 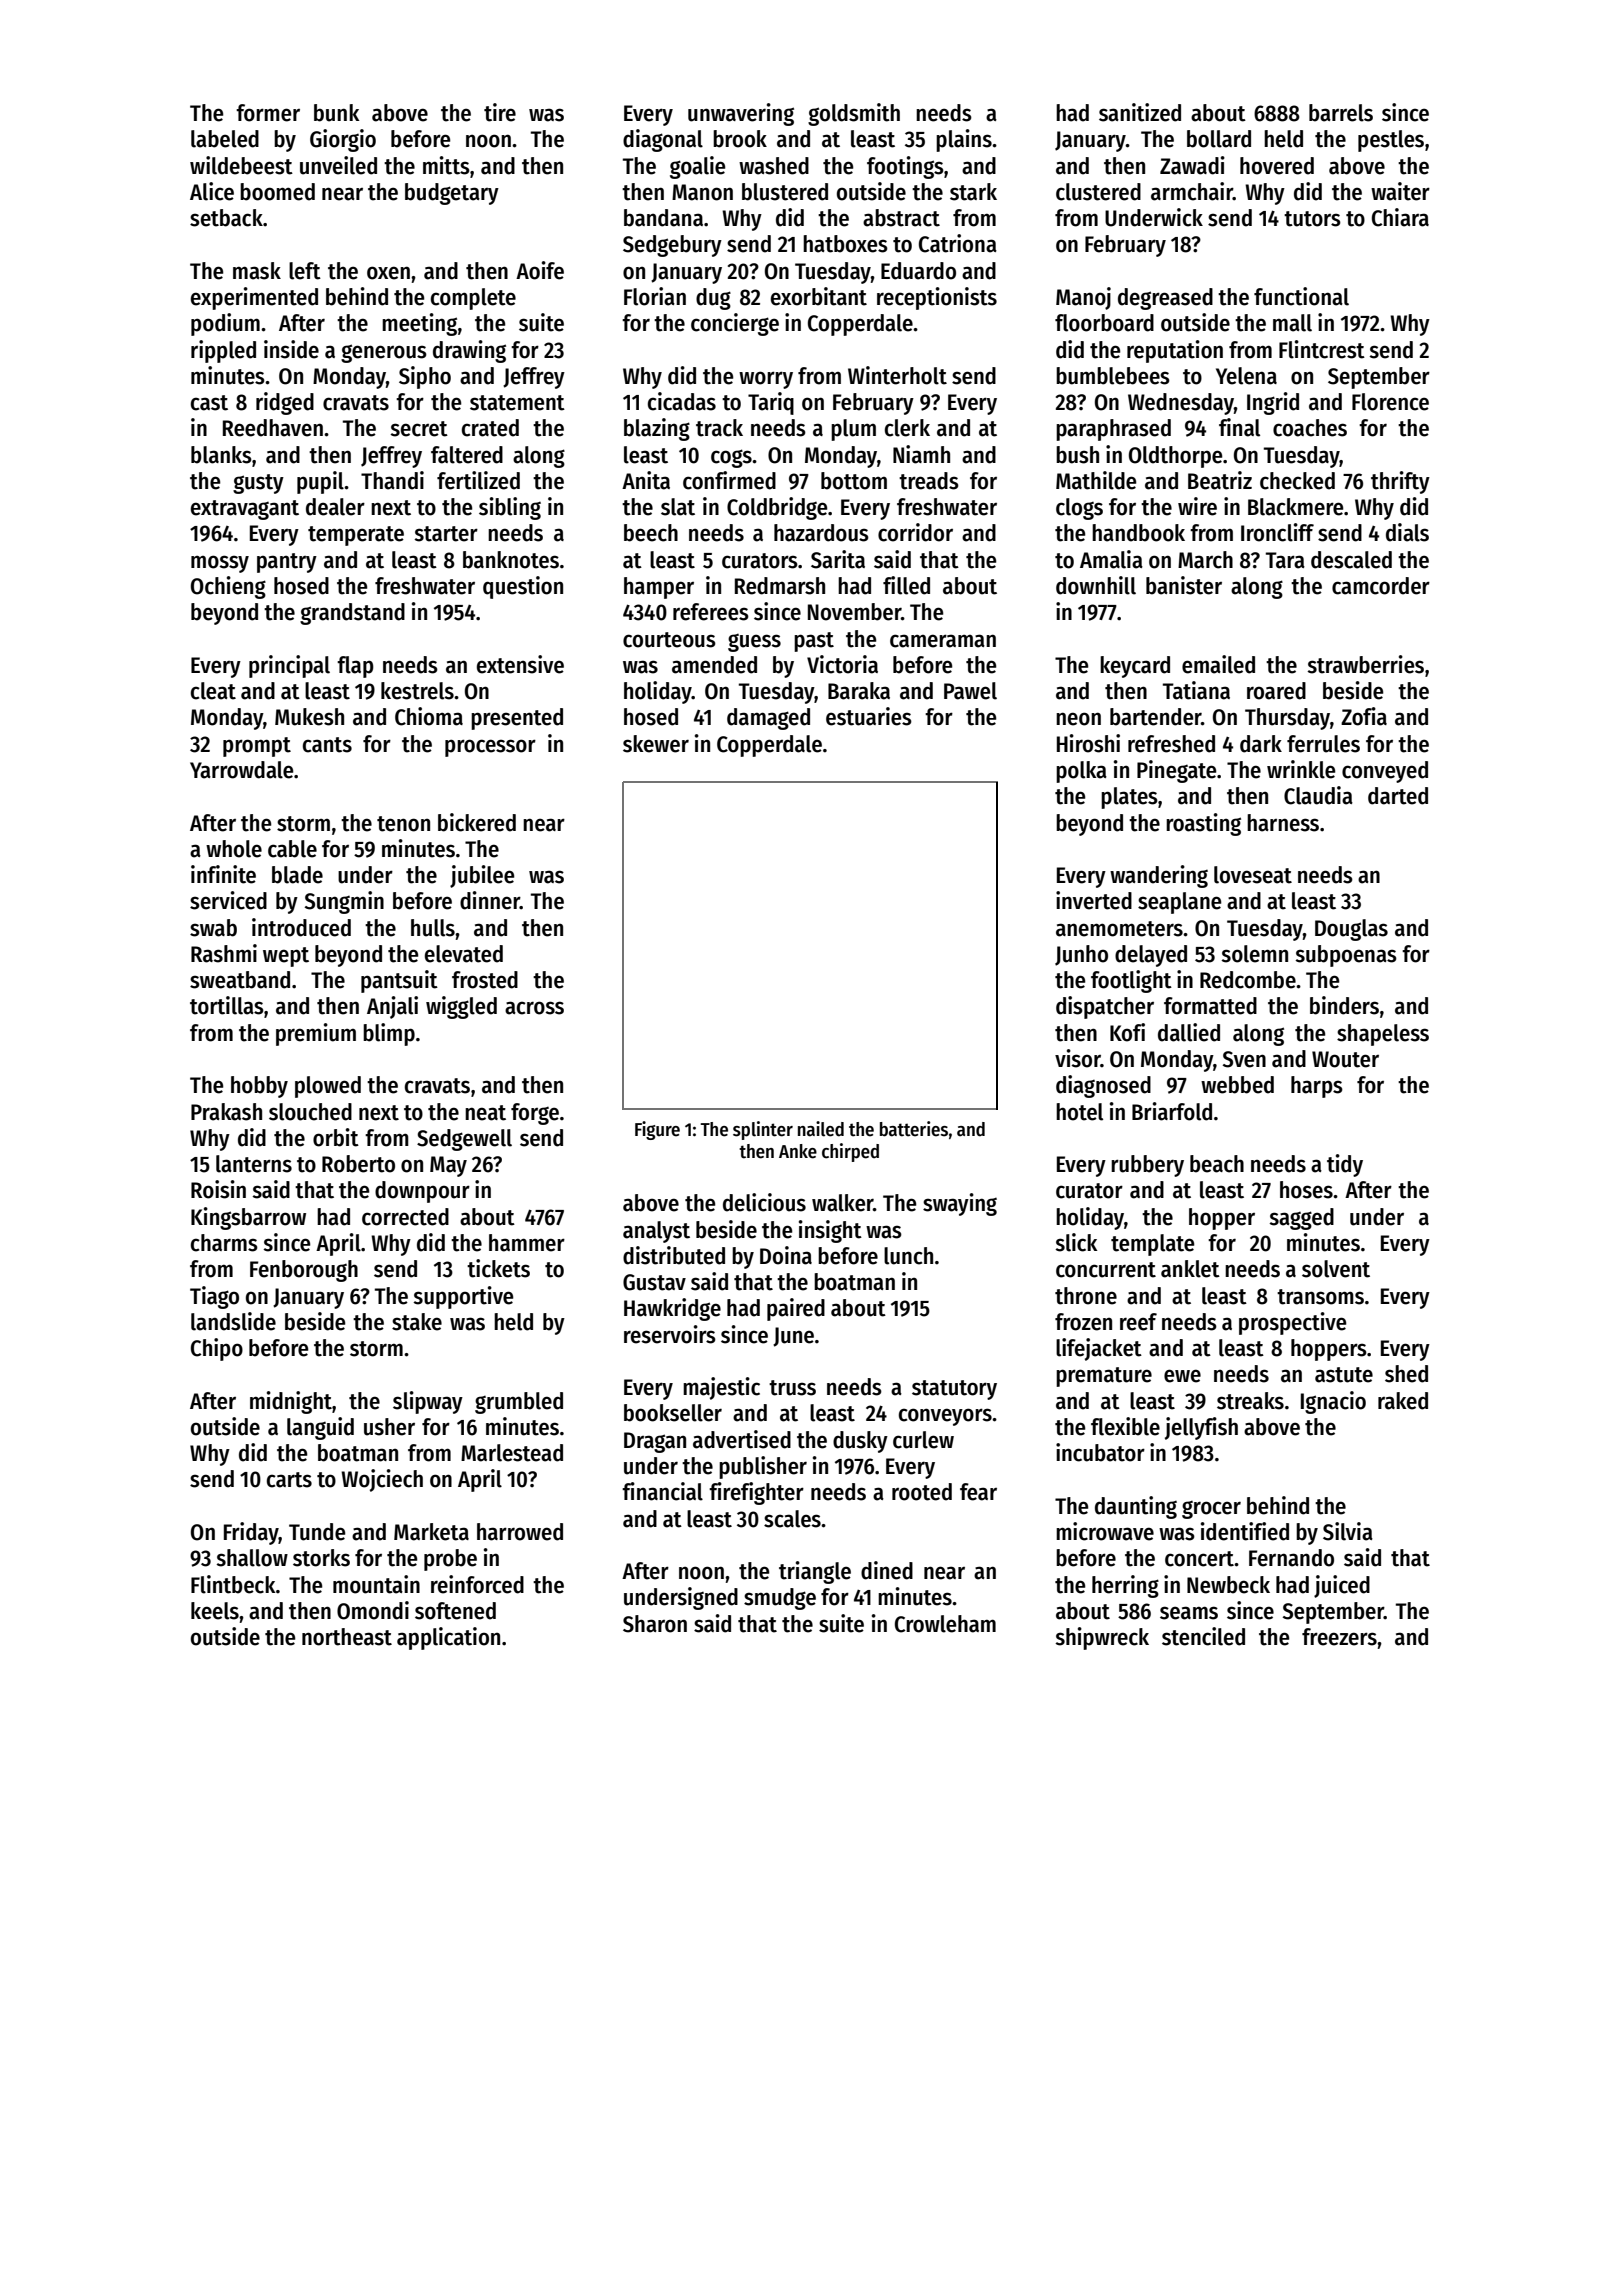 I want to click on dusky, so click(x=860, y=1442).
